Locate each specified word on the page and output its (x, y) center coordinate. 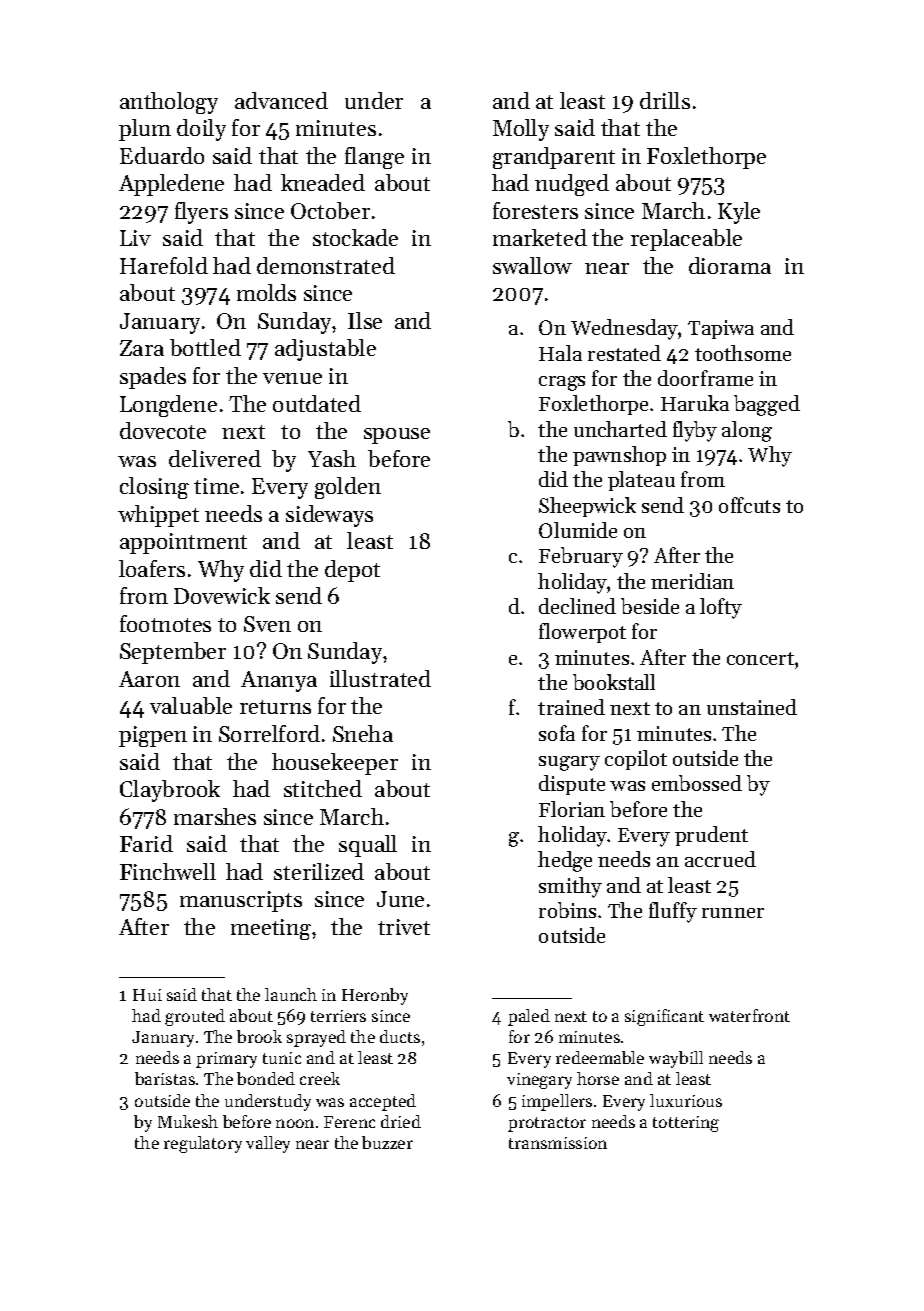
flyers (201, 213)
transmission (558, 1143)
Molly (521, 130)
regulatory (203, 1144)
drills (665, 100)
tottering (686, 1124)
